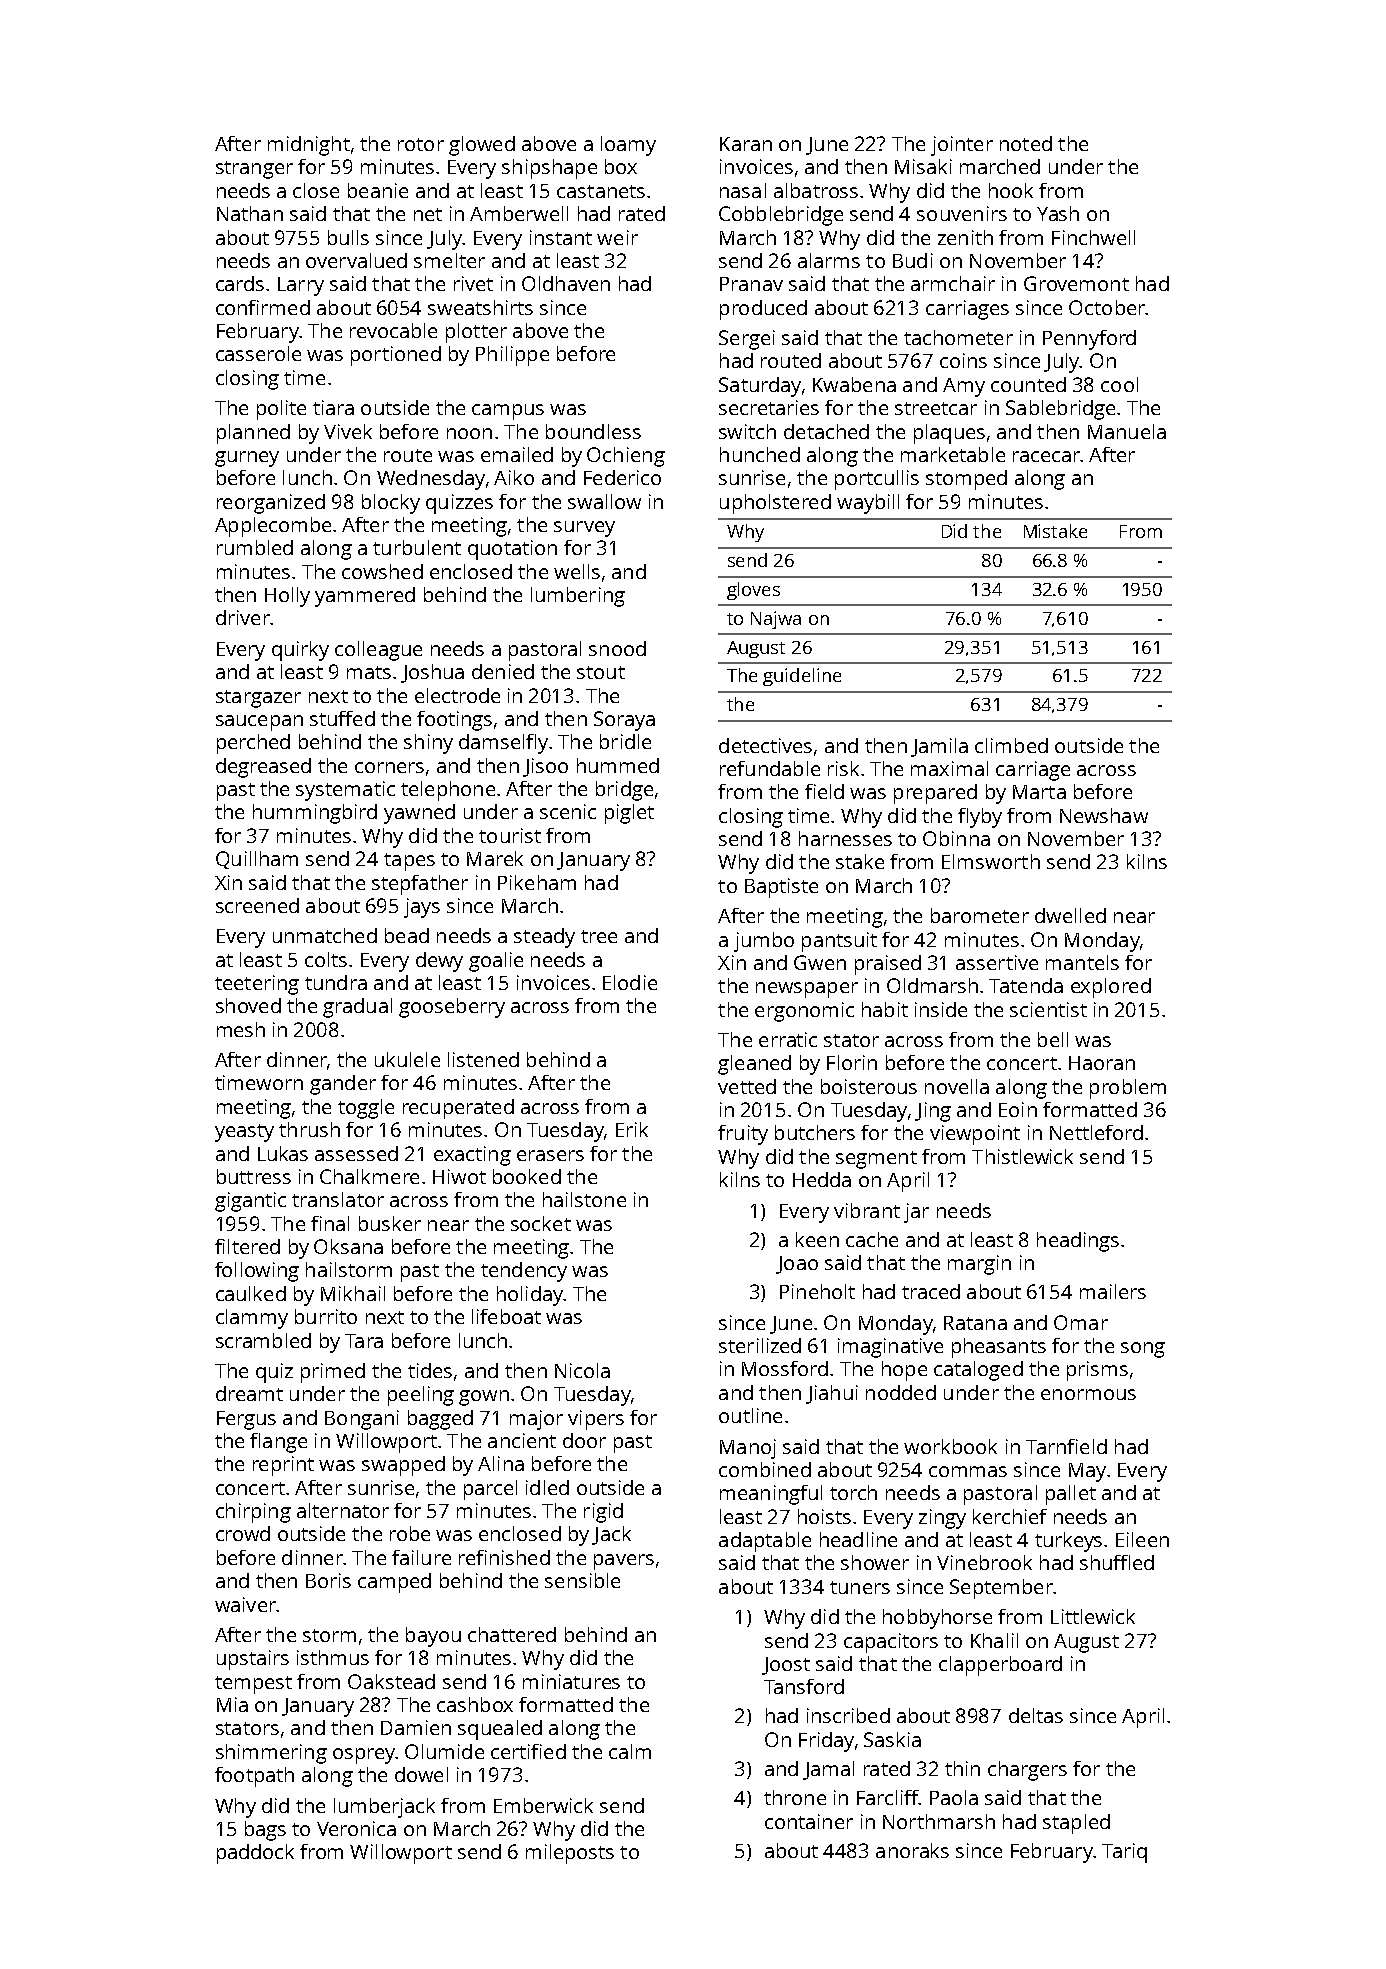  Describe the element at coordinates (439, 962) in the screenshot. I see `dewy` at that location.
